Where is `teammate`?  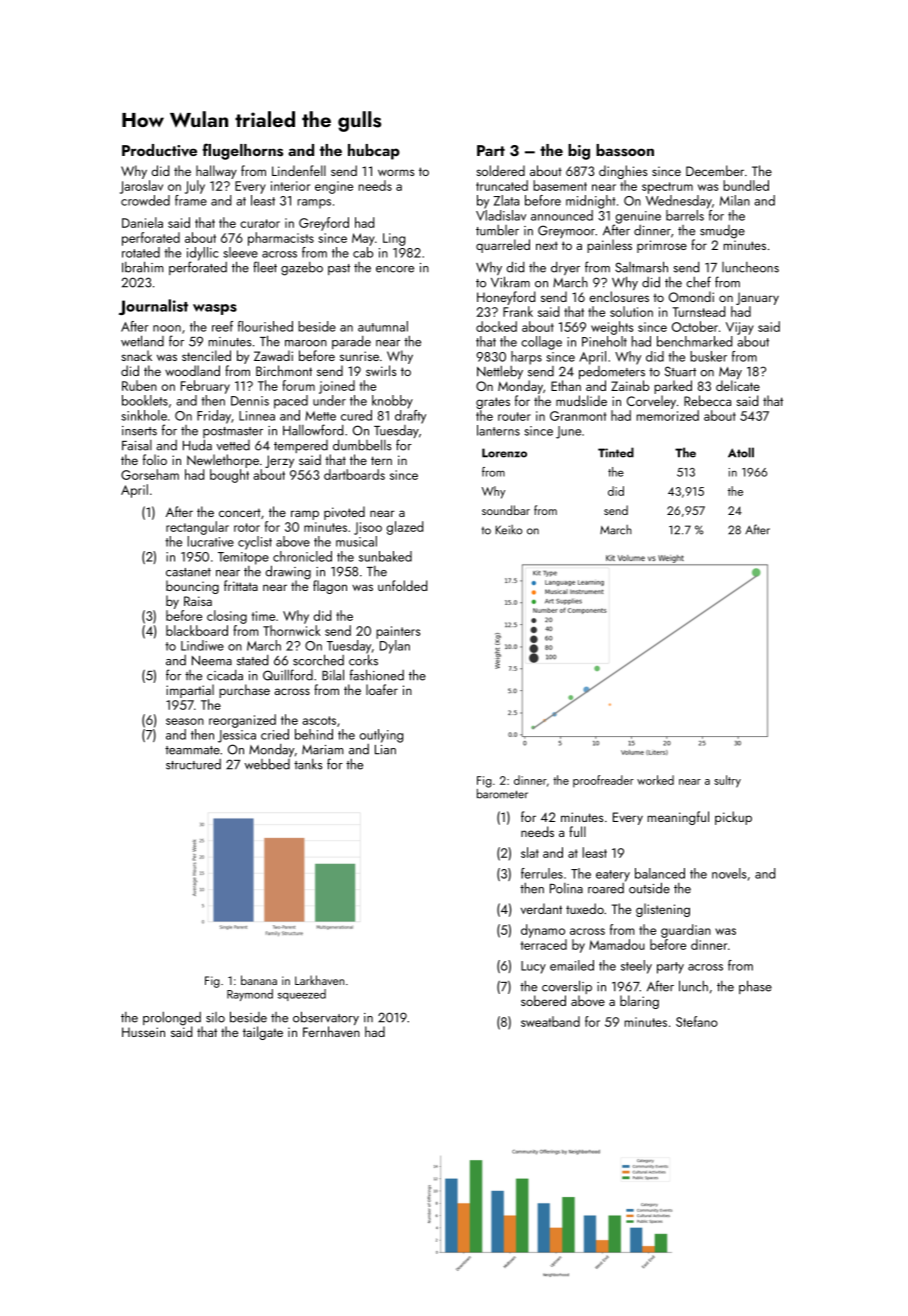
teammate is located at coordinates (192, 750).
